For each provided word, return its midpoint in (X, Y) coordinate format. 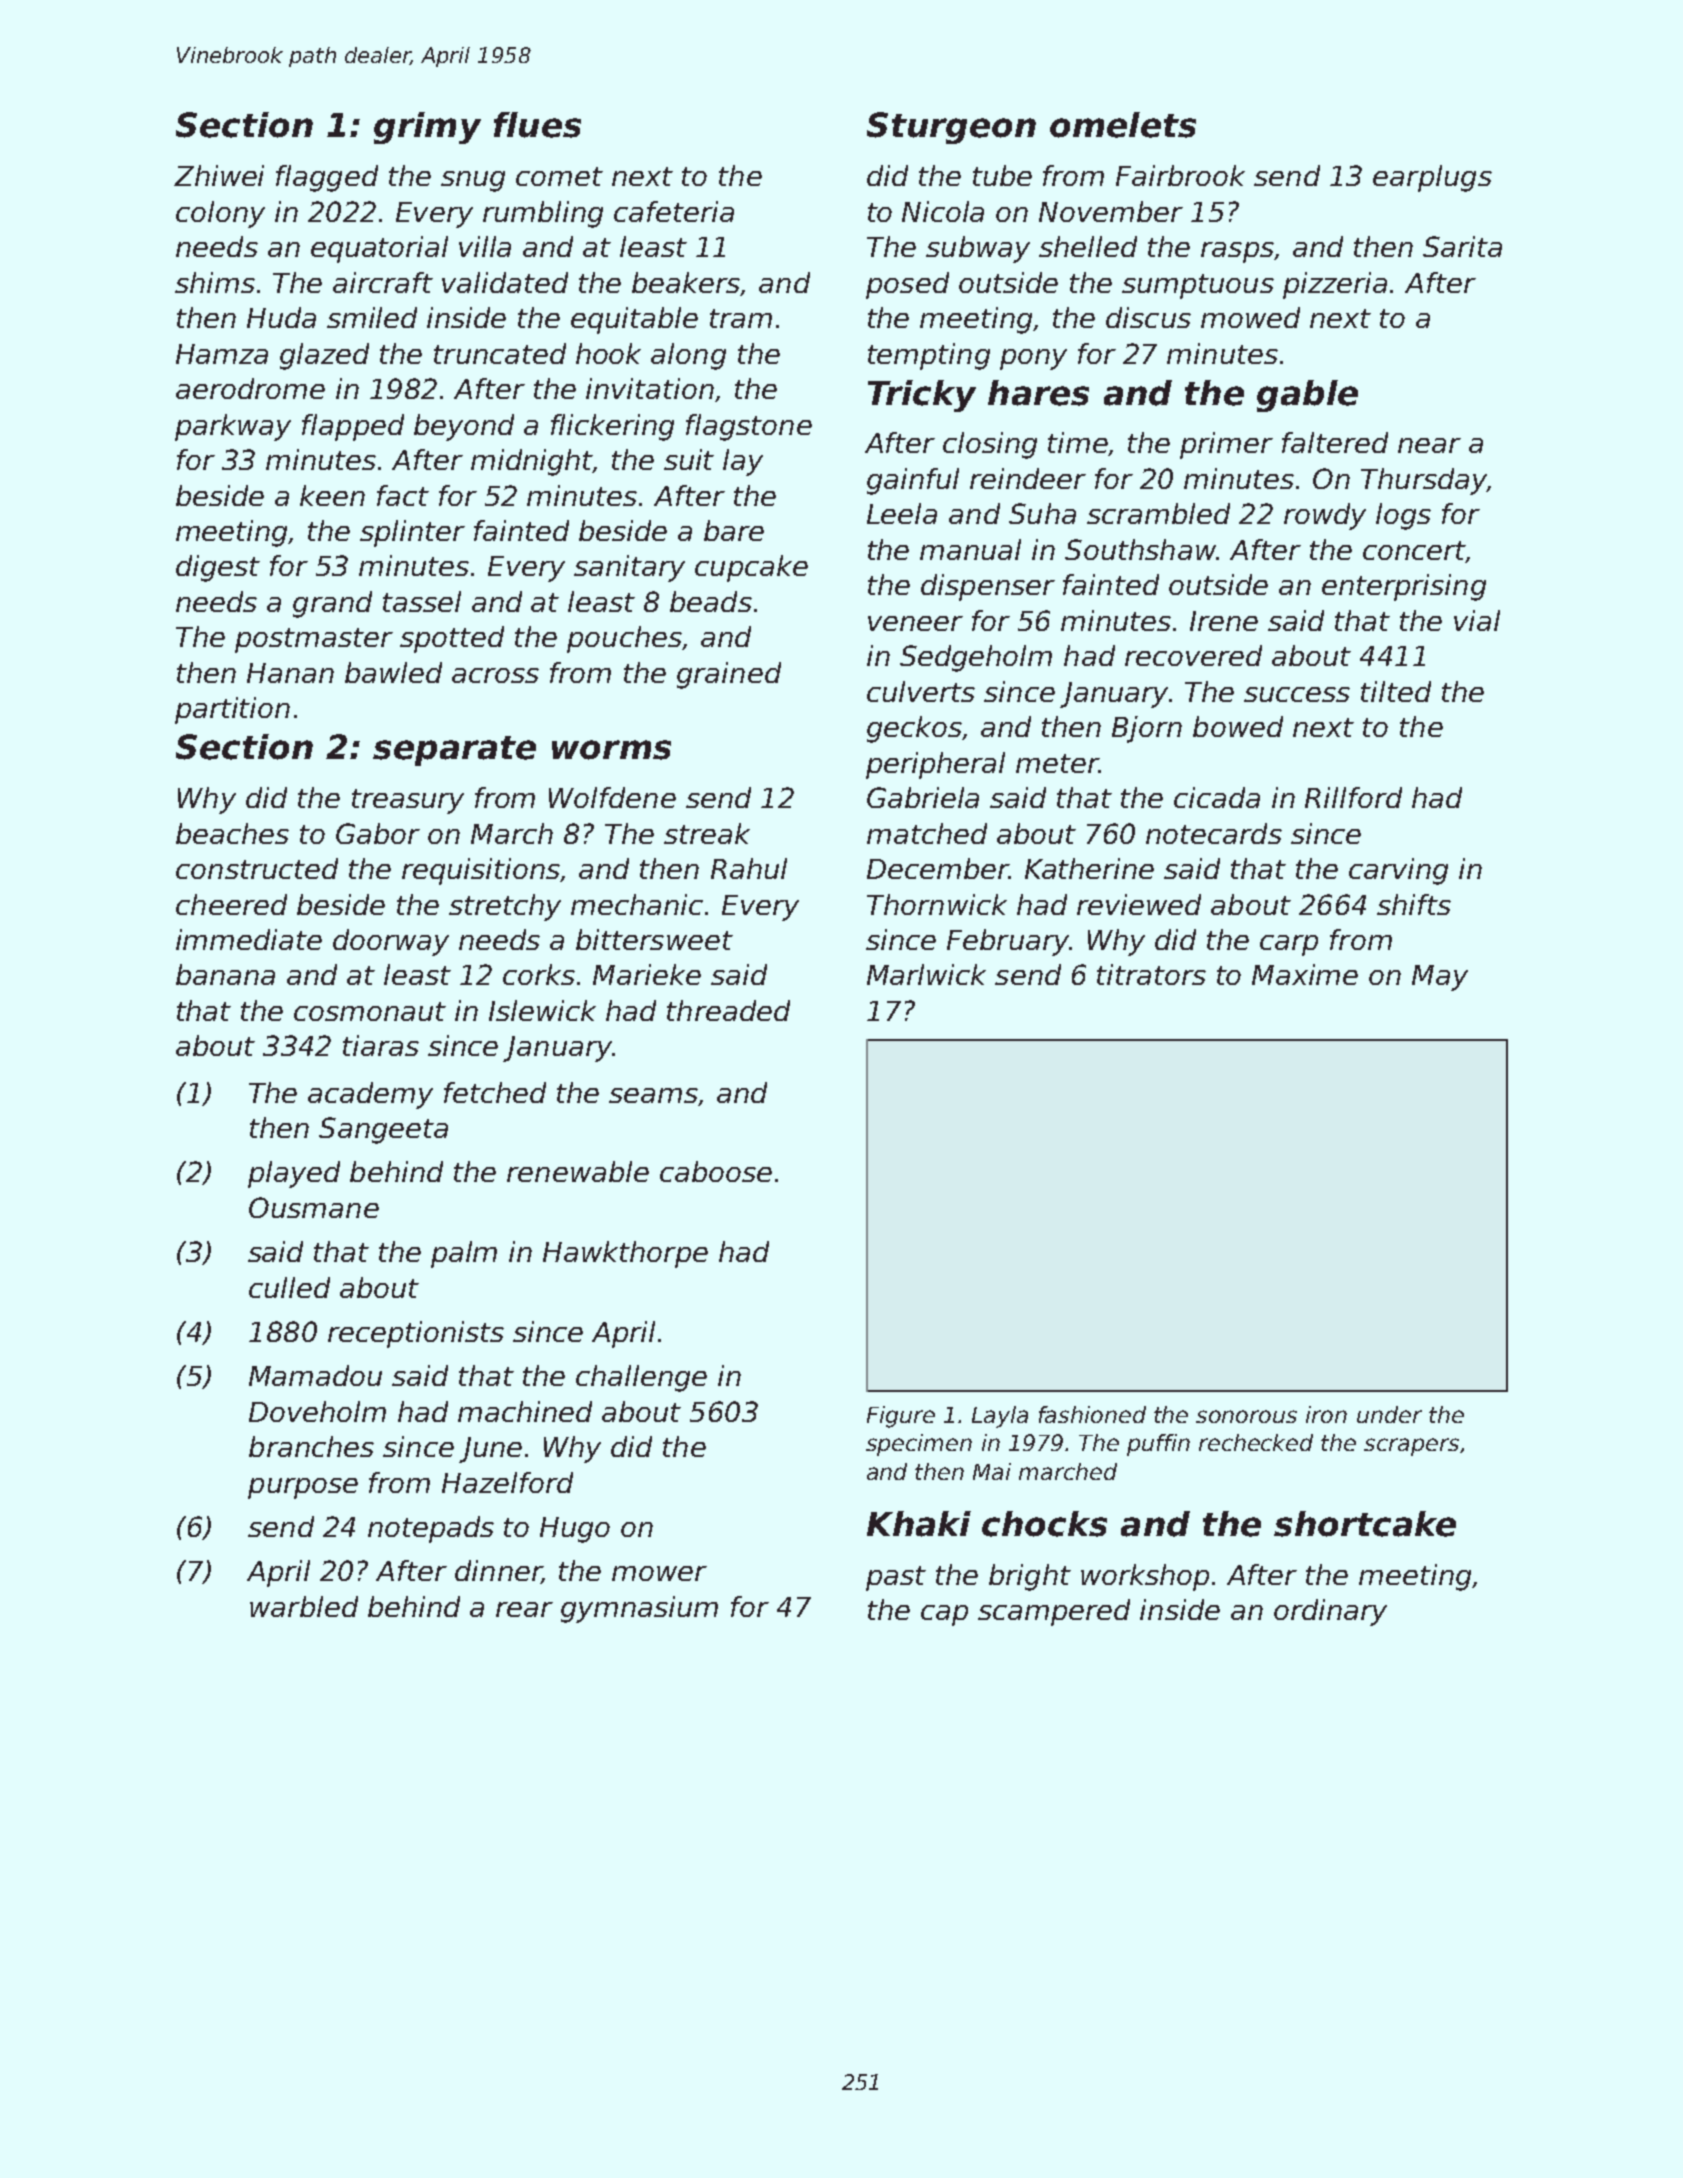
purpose (303, 1488)
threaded (728, 1010)
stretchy (505, 907)
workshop (1145, 1577)
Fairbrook (1180, 175)
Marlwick (926, 974)
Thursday (1424, 481)
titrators (1151, 974)
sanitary (629, 568)
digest (218, 568)
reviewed (1139, 904)
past (896, 1578)
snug (473, 181)
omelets (1123, 125)
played (294, 1174)
